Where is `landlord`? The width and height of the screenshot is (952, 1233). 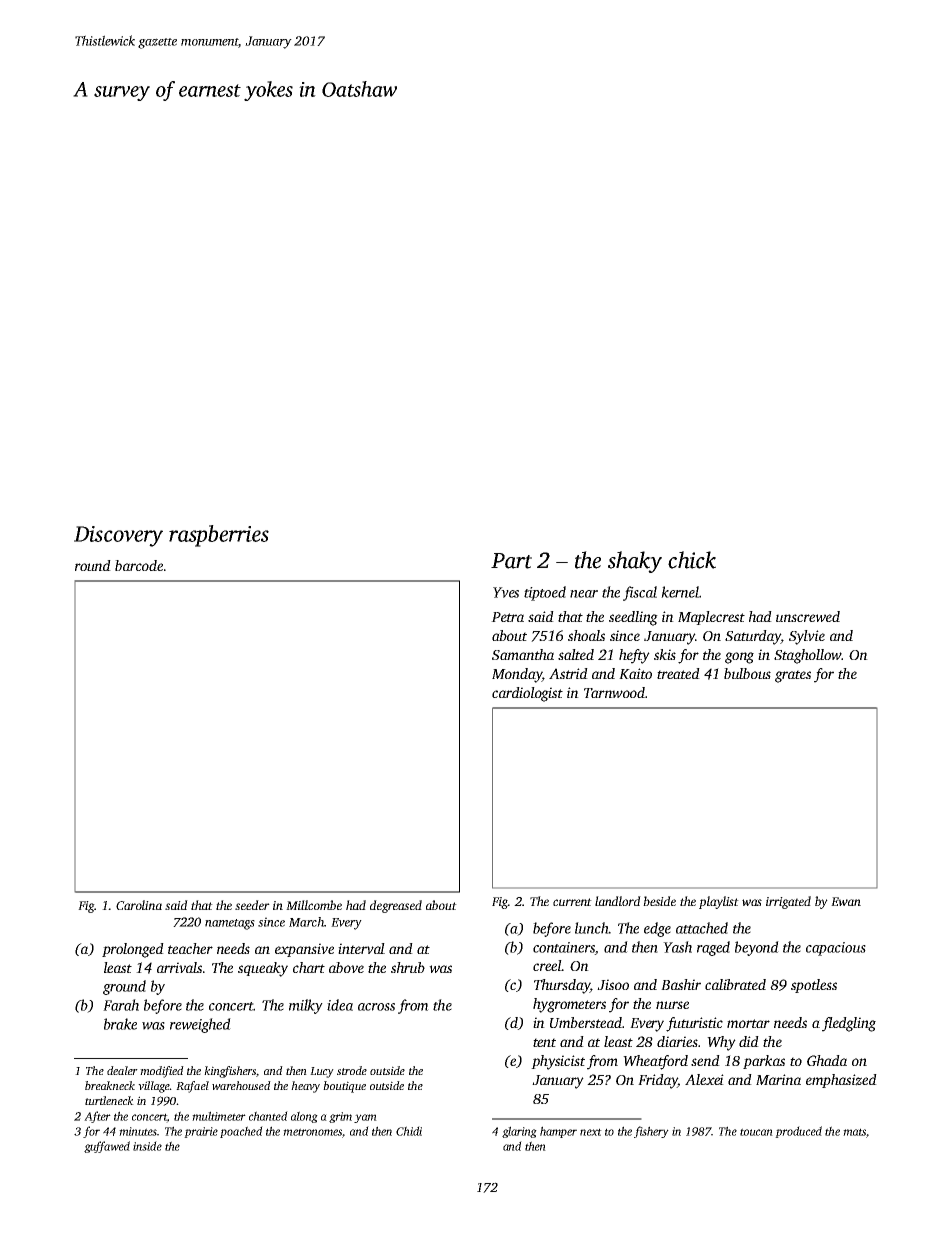
landlord is located at coordinates (618, 901).
